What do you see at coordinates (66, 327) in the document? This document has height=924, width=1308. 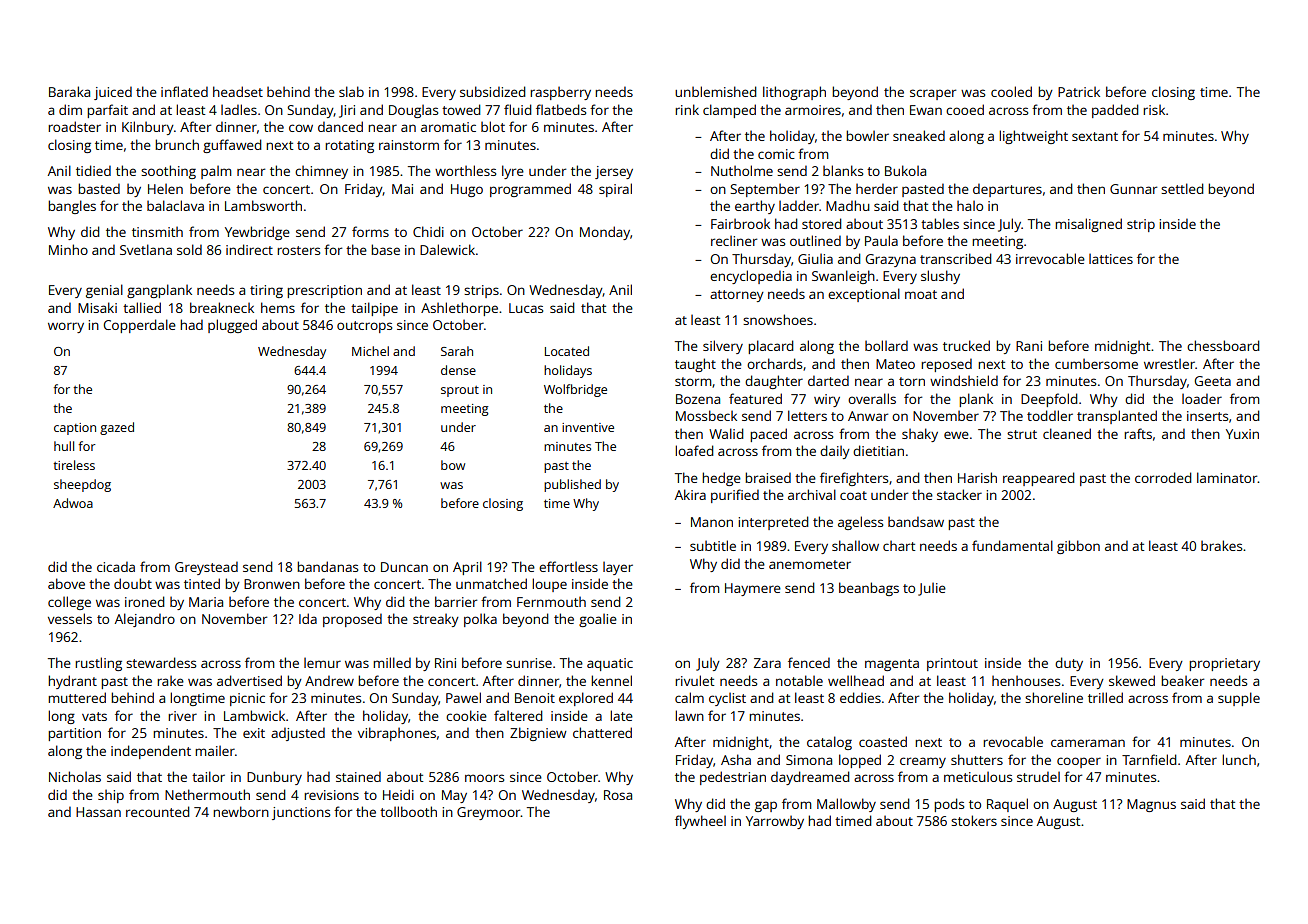 I see `worry` at bounding box center [66, 327].
